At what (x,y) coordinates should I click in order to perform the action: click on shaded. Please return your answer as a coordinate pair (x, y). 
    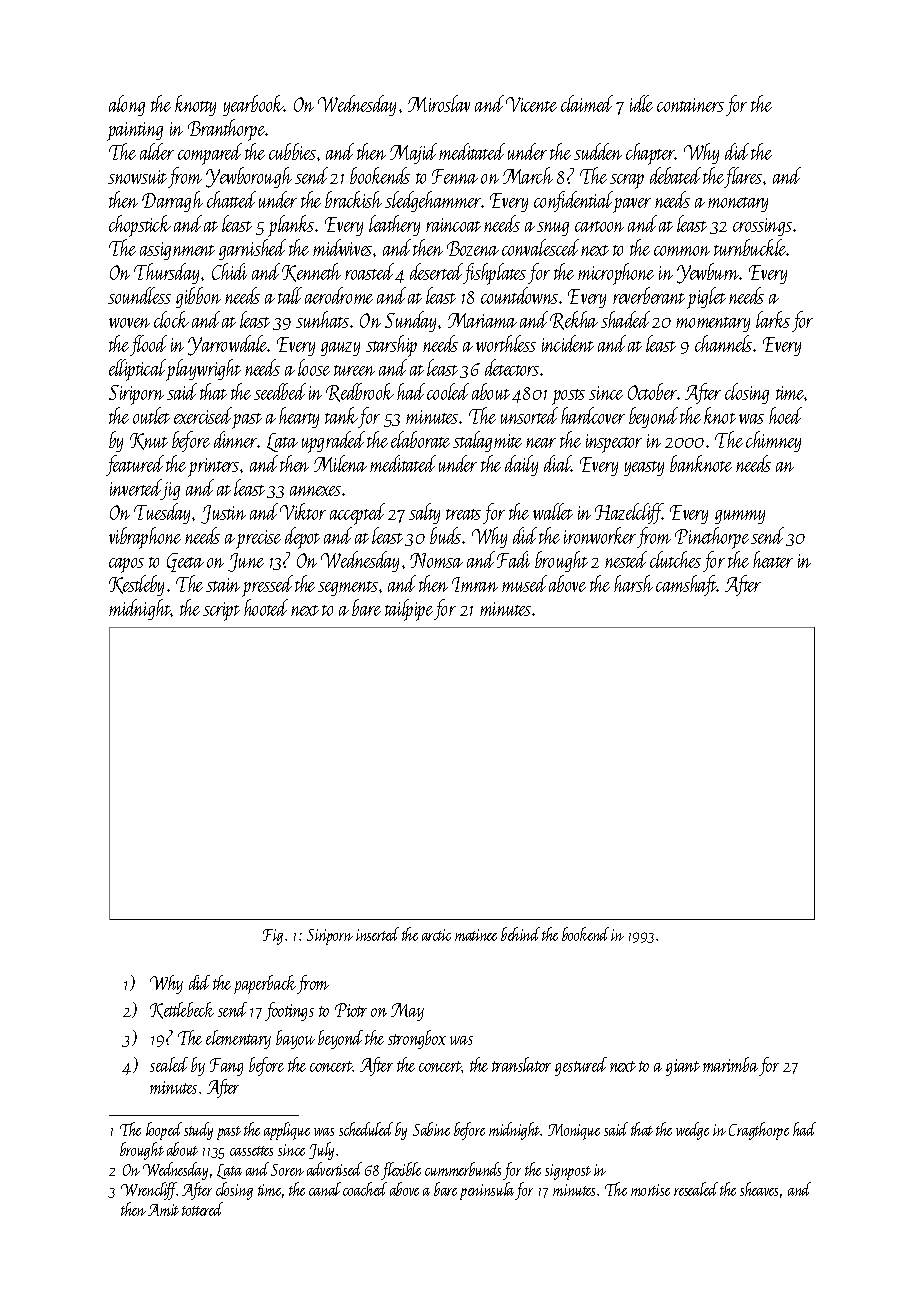
    Looking at the image, I should click on (625, 319).
